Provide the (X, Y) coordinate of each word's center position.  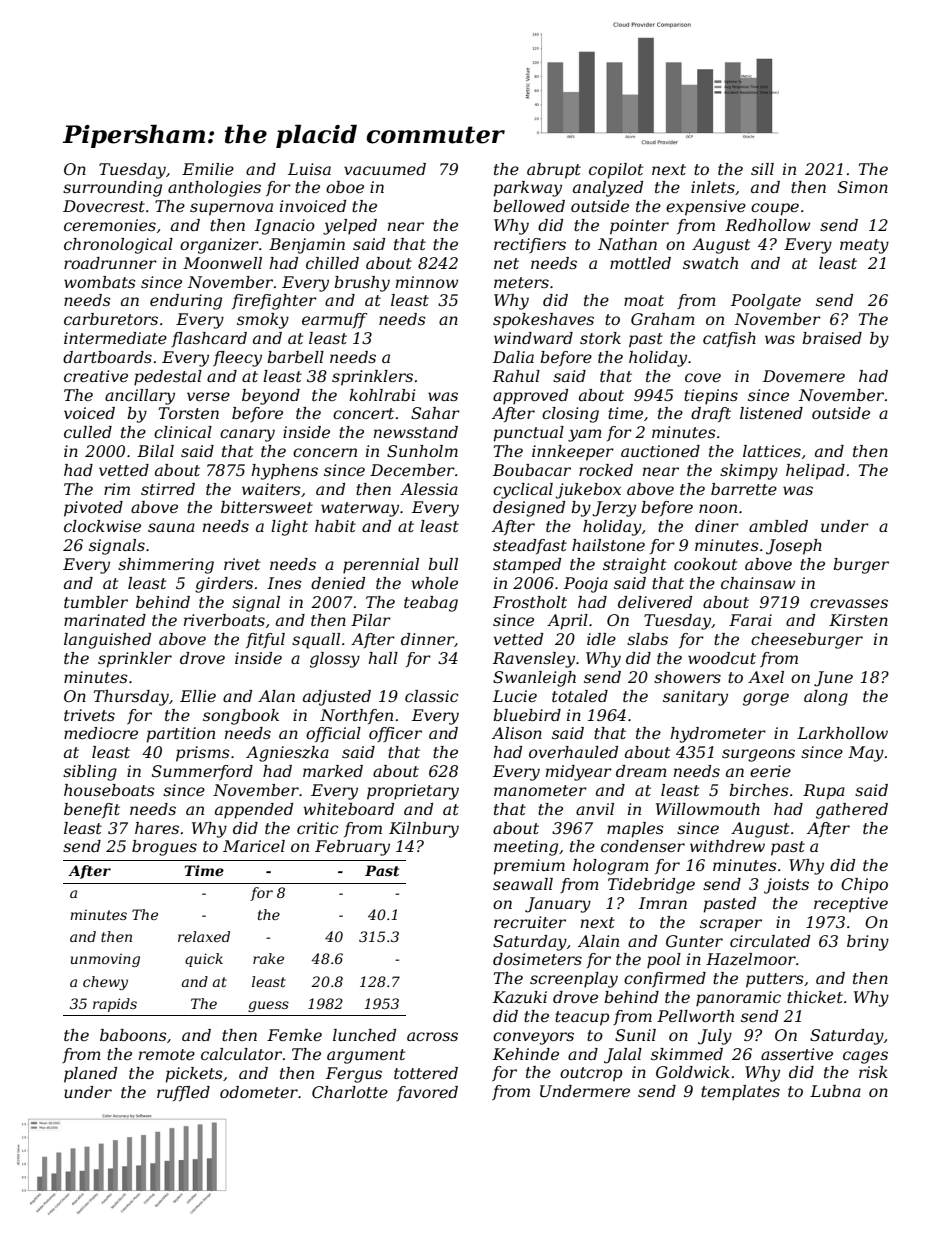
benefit (92, 810)
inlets (713, 187)
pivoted (93, 509)
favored (427, 1093)
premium (529, 867)
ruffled (183, 1093)
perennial (381, 566)
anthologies (214, 189)
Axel (766, 677)
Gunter (694, 941)
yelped (350, 227)
